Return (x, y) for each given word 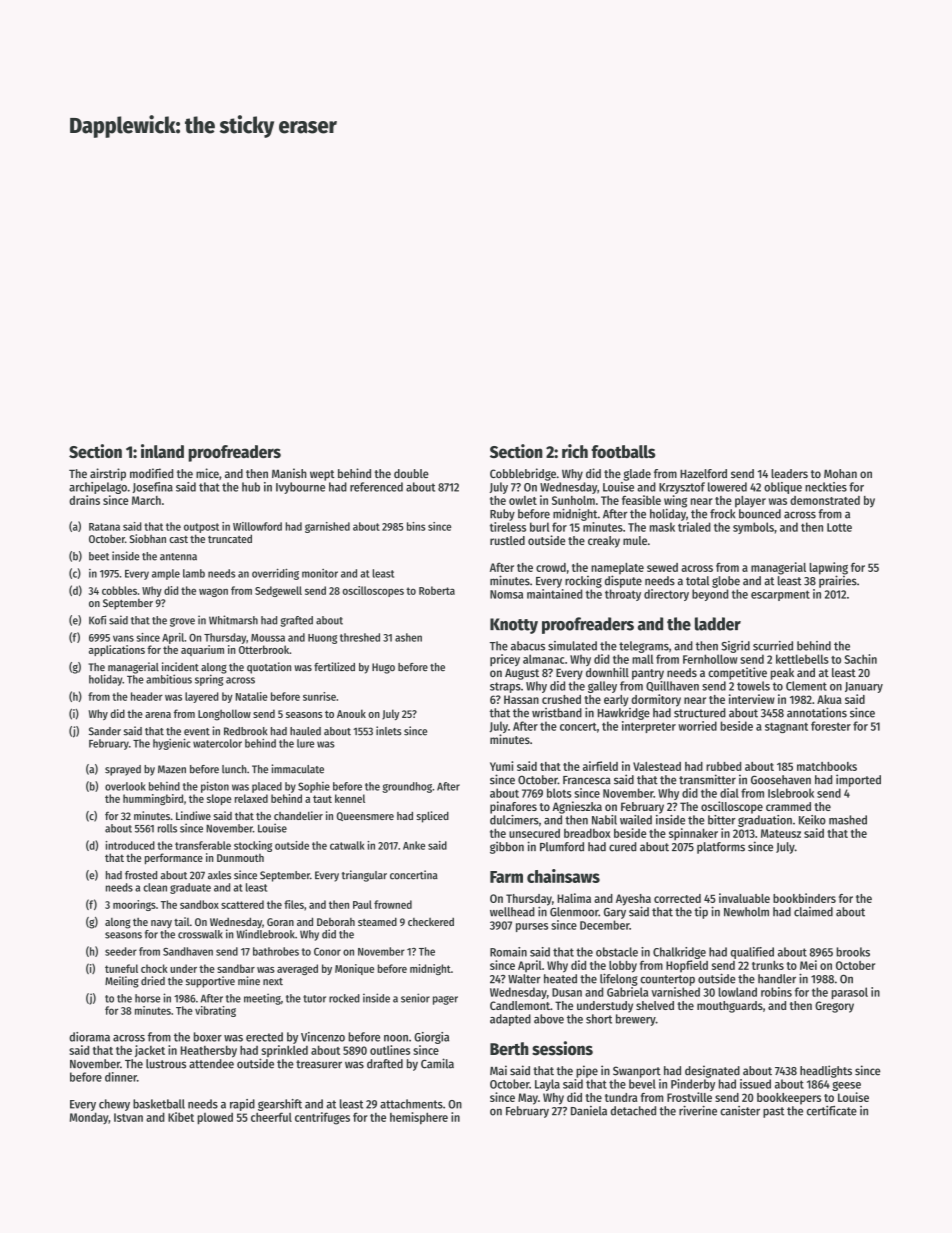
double (411, 473)
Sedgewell (278, 591)
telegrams (644, 647)
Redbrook (246, 731)
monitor (320, 573)
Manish (289, 473)
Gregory (834, 1007)
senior (415, 998)
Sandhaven (188, 951)
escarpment (780, 595)
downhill (607, 672)
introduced (130, 845)
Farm (506, 877)
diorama (89, 1037)
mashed (848, 820)
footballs (623, 451)
